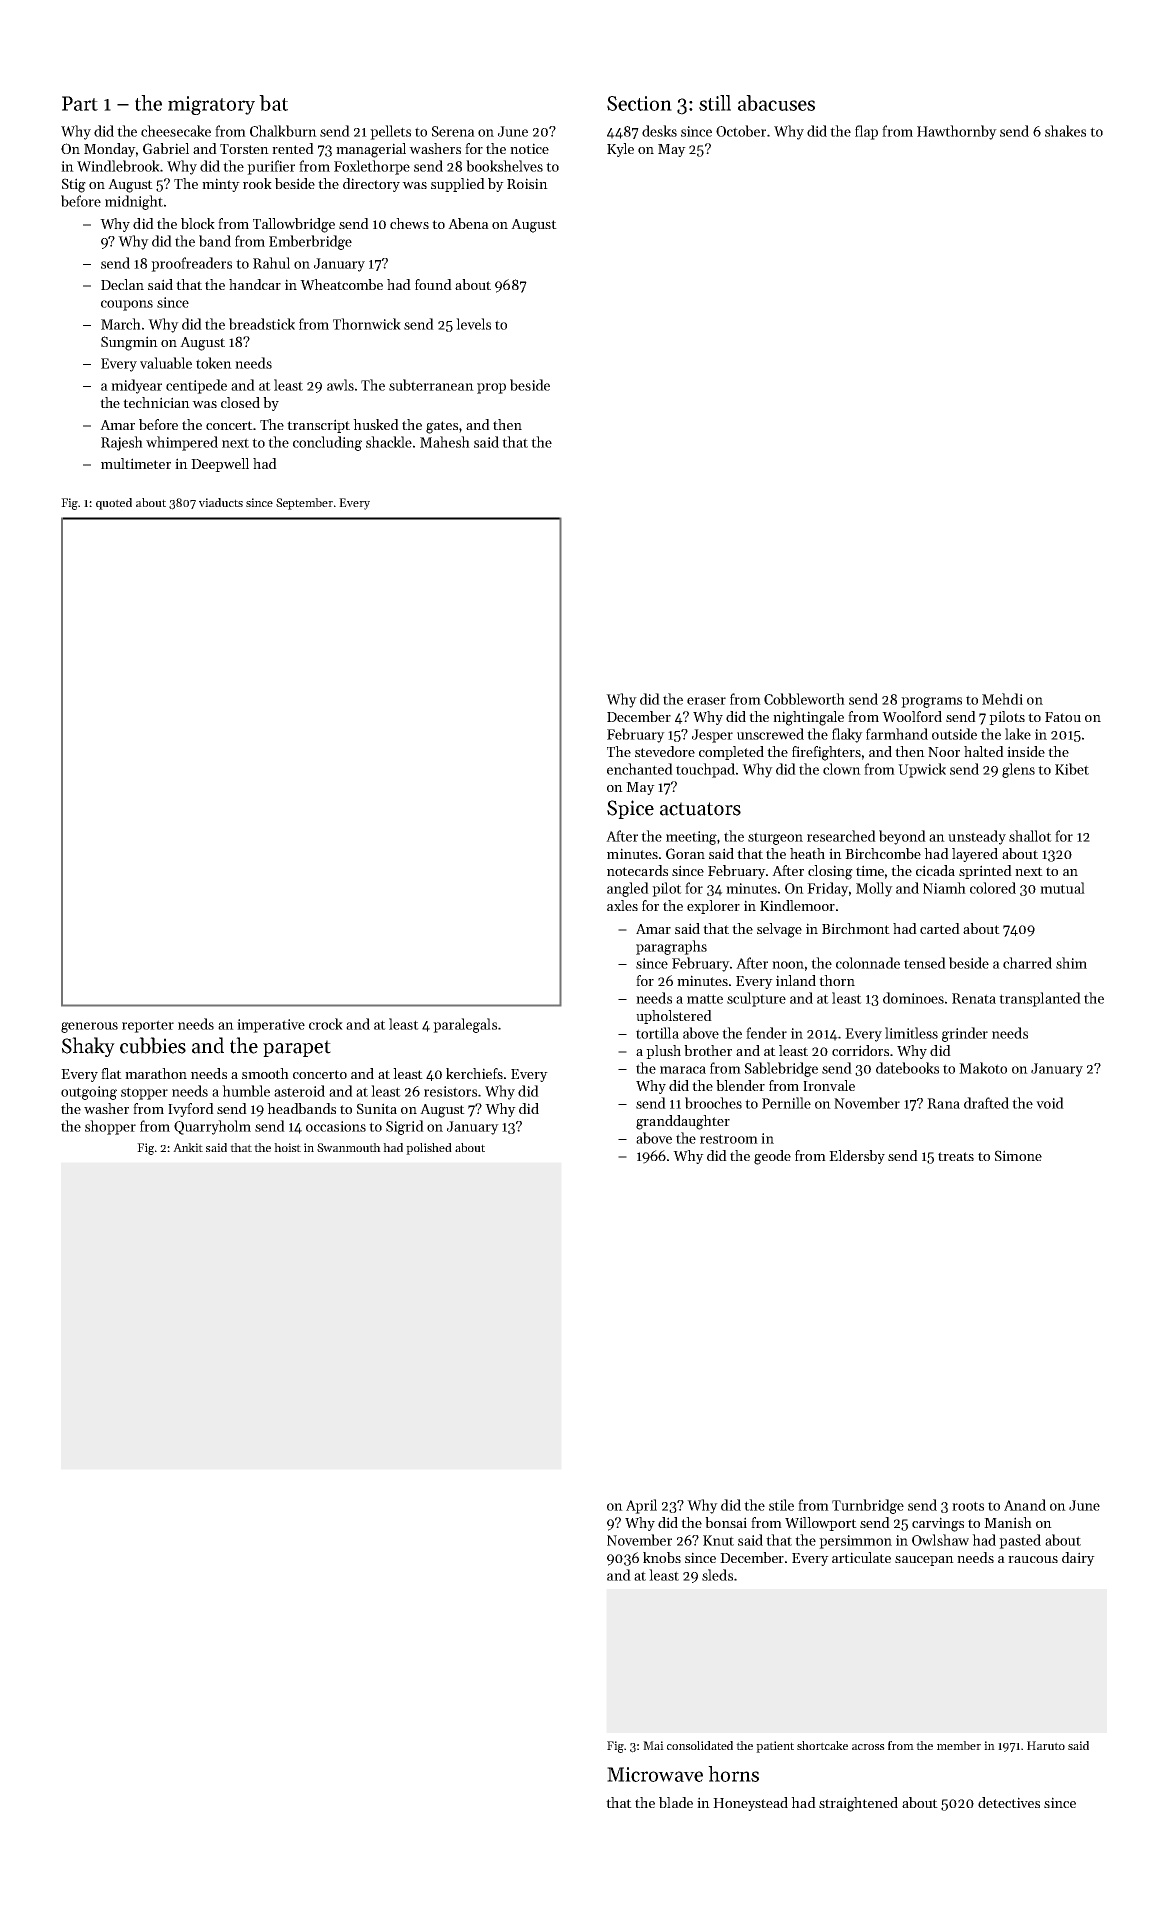 This screenshot has height=1923, width=1168. What do you see at coordinates (304, 504) in the screenshot?
I see `September` at bounding box center [304, 504].
